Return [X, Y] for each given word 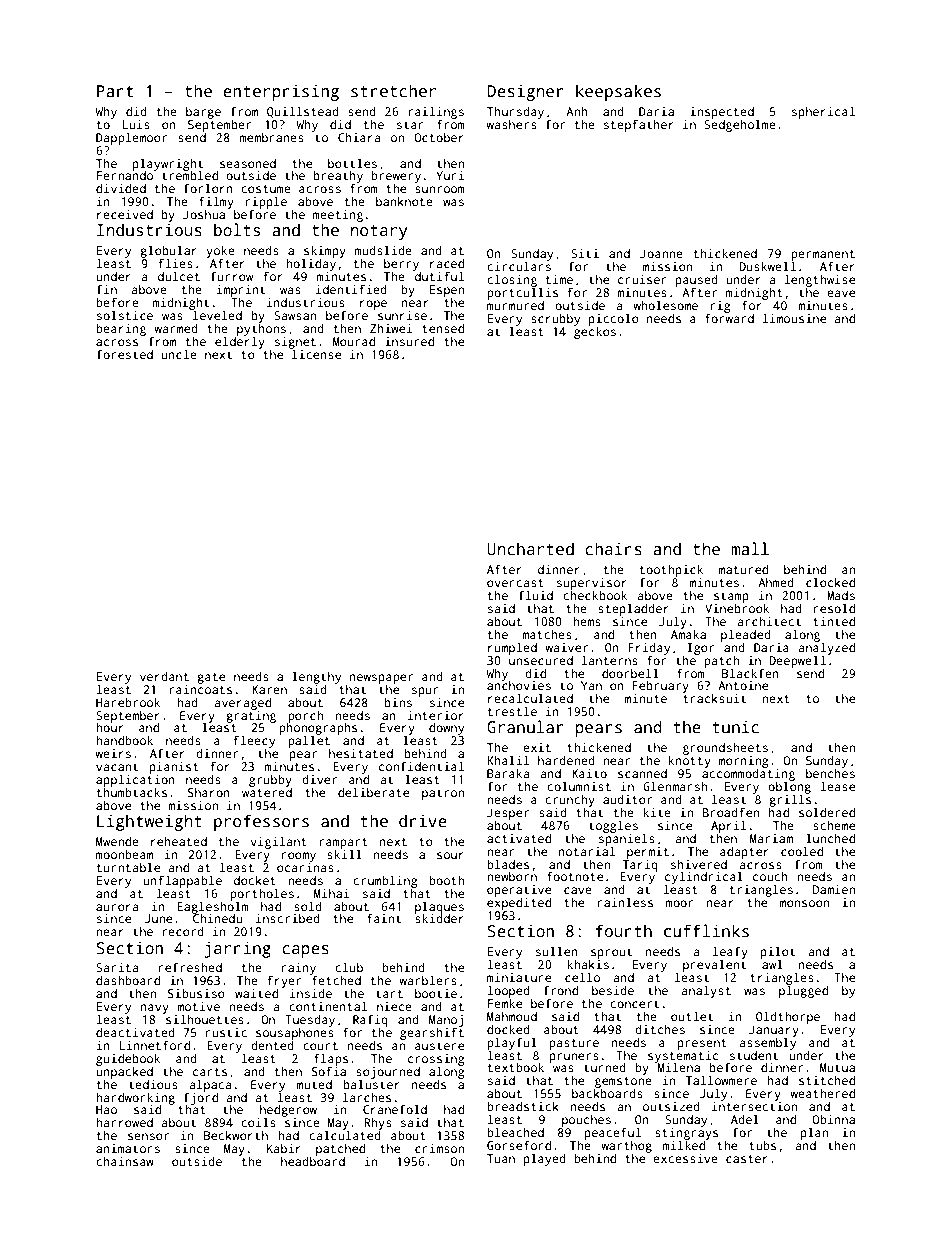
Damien [834, 889]
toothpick [671, 571]
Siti [585, 253]
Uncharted [530, 549]
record [183, 931]
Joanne [661, 253]
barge [203, 113]
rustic [226, 1032]
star [410, 125]
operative [519, 891]
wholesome [665, 305]
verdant [164, 676]
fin [107, 289]
